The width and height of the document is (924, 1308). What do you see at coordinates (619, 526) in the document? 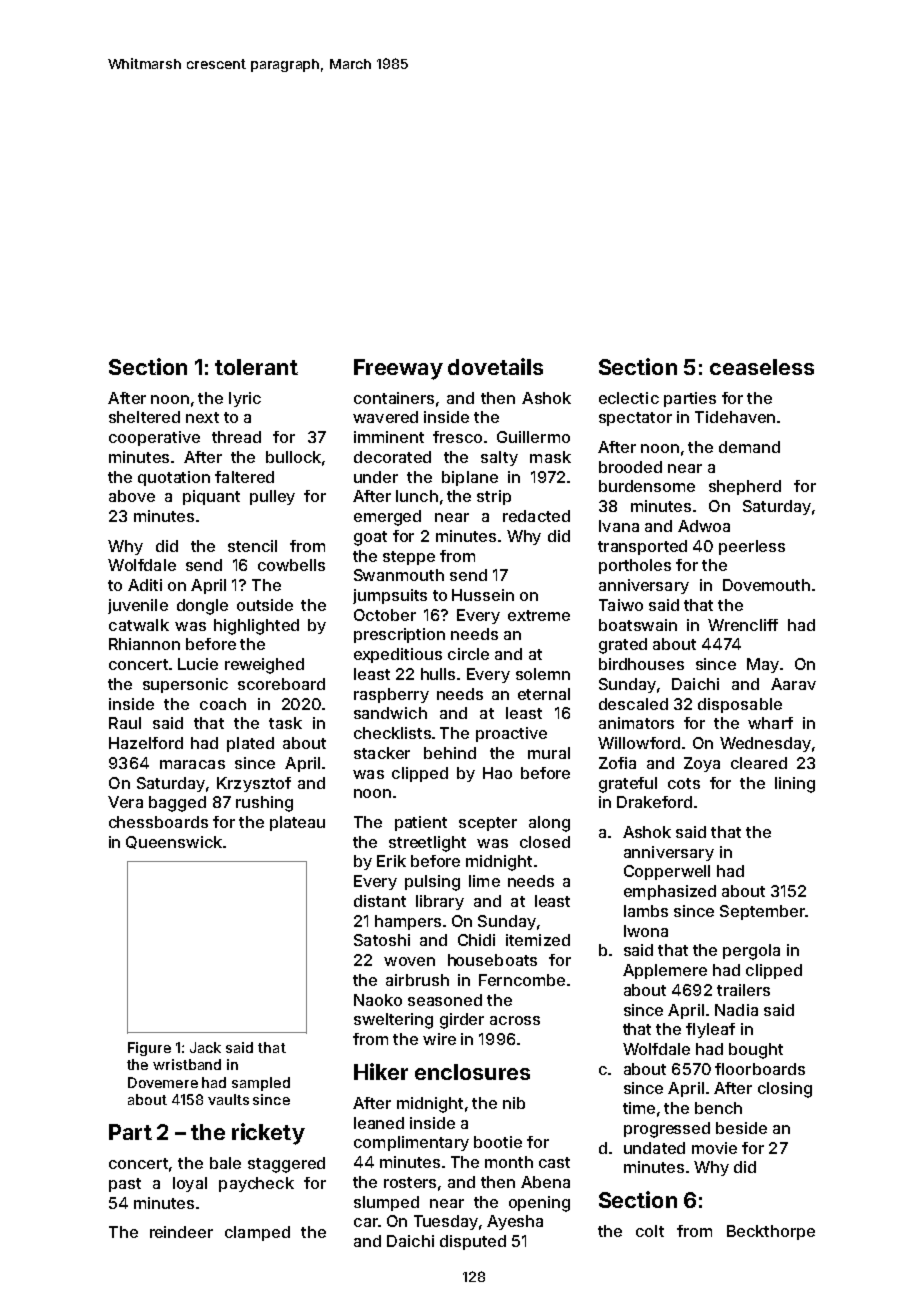
I see `Ivana` at bounding box center [619, 526].
